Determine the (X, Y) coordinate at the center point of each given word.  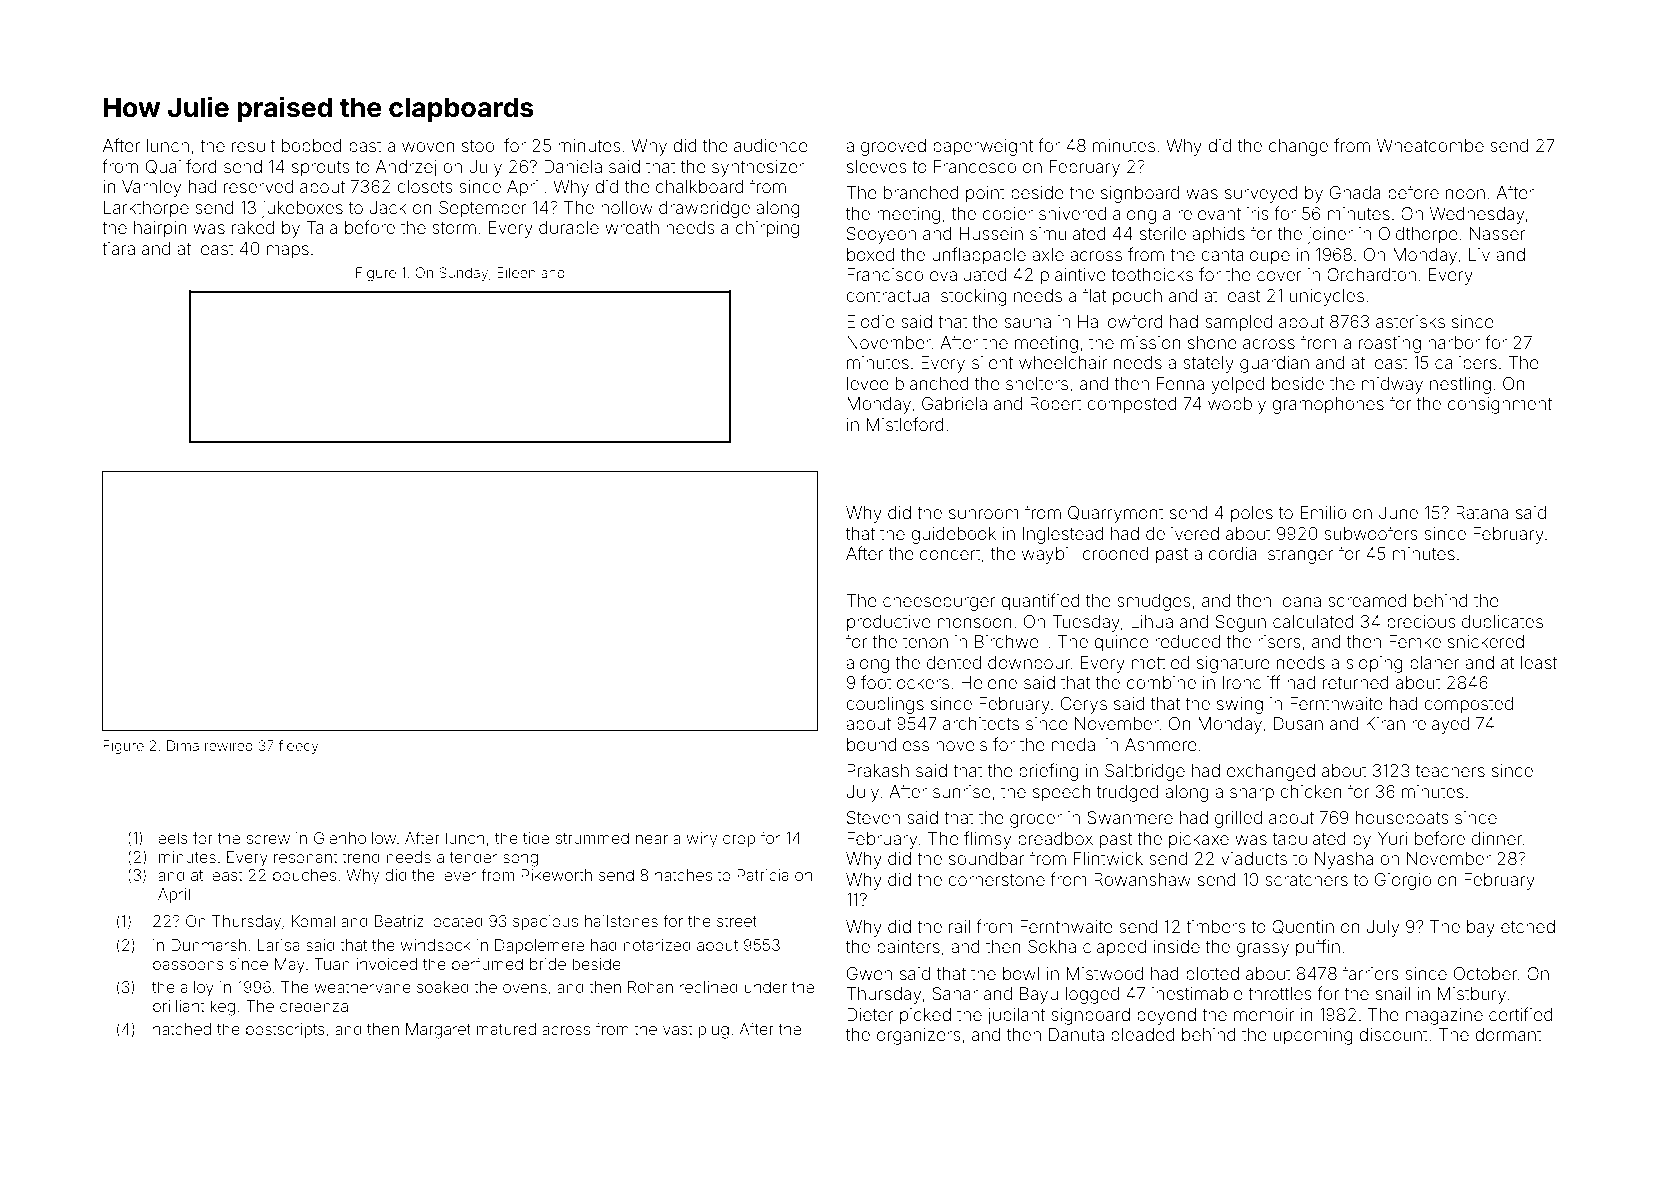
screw (268, 839)
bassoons (188, 964)
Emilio (1323, 512)
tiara (118, 248)
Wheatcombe (1430, 145)
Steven (873, 817)
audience (771, 145)
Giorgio (1403, 881)
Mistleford (905, 424)
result (253, 145)
